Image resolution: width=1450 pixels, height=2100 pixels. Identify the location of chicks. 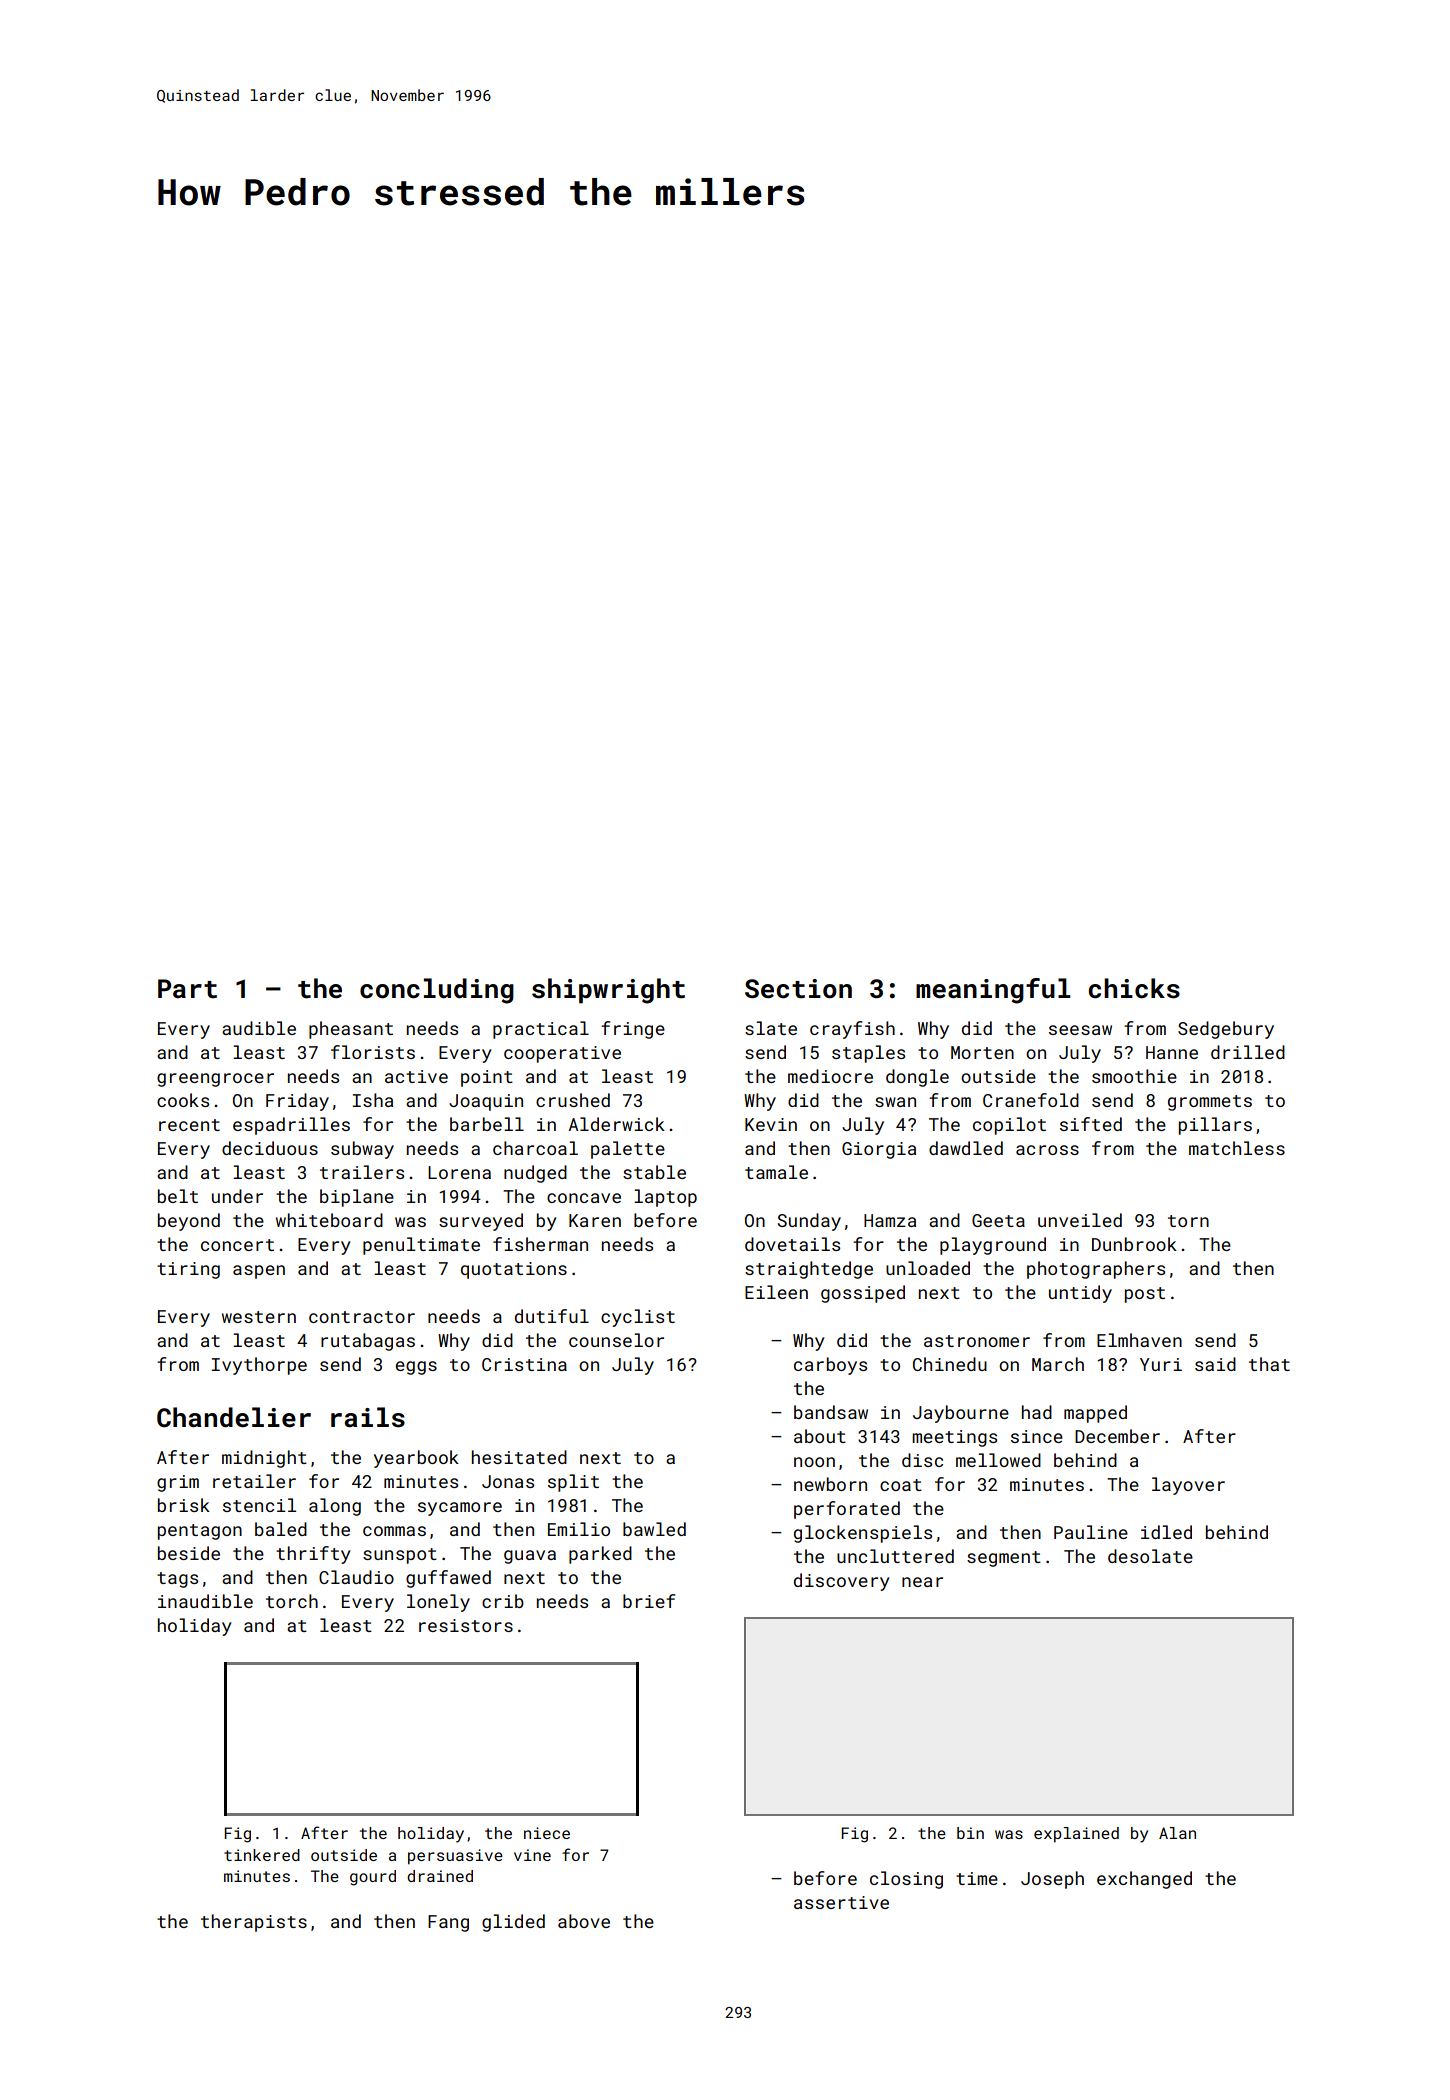
(1134, 988).
